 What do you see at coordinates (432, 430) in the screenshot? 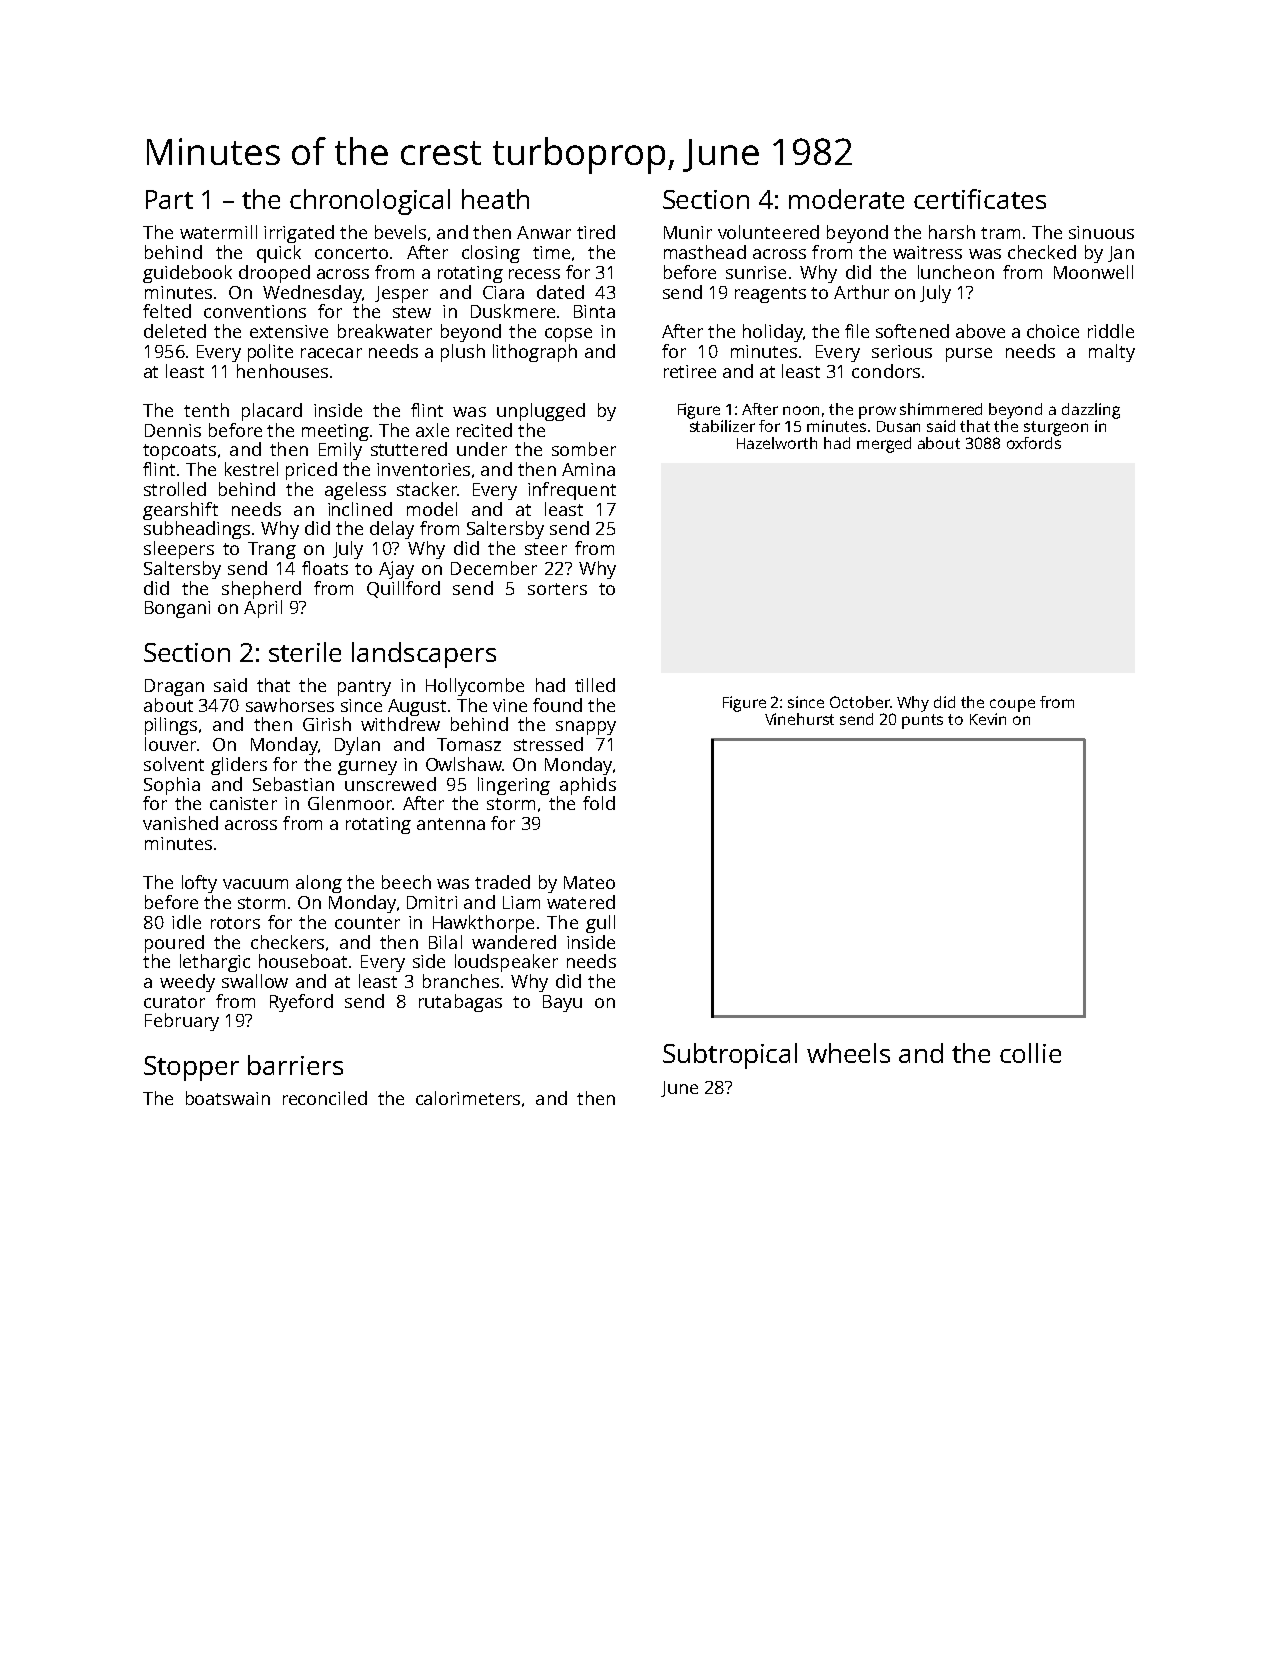
I see `axle` at bounding box center [432, 430].
